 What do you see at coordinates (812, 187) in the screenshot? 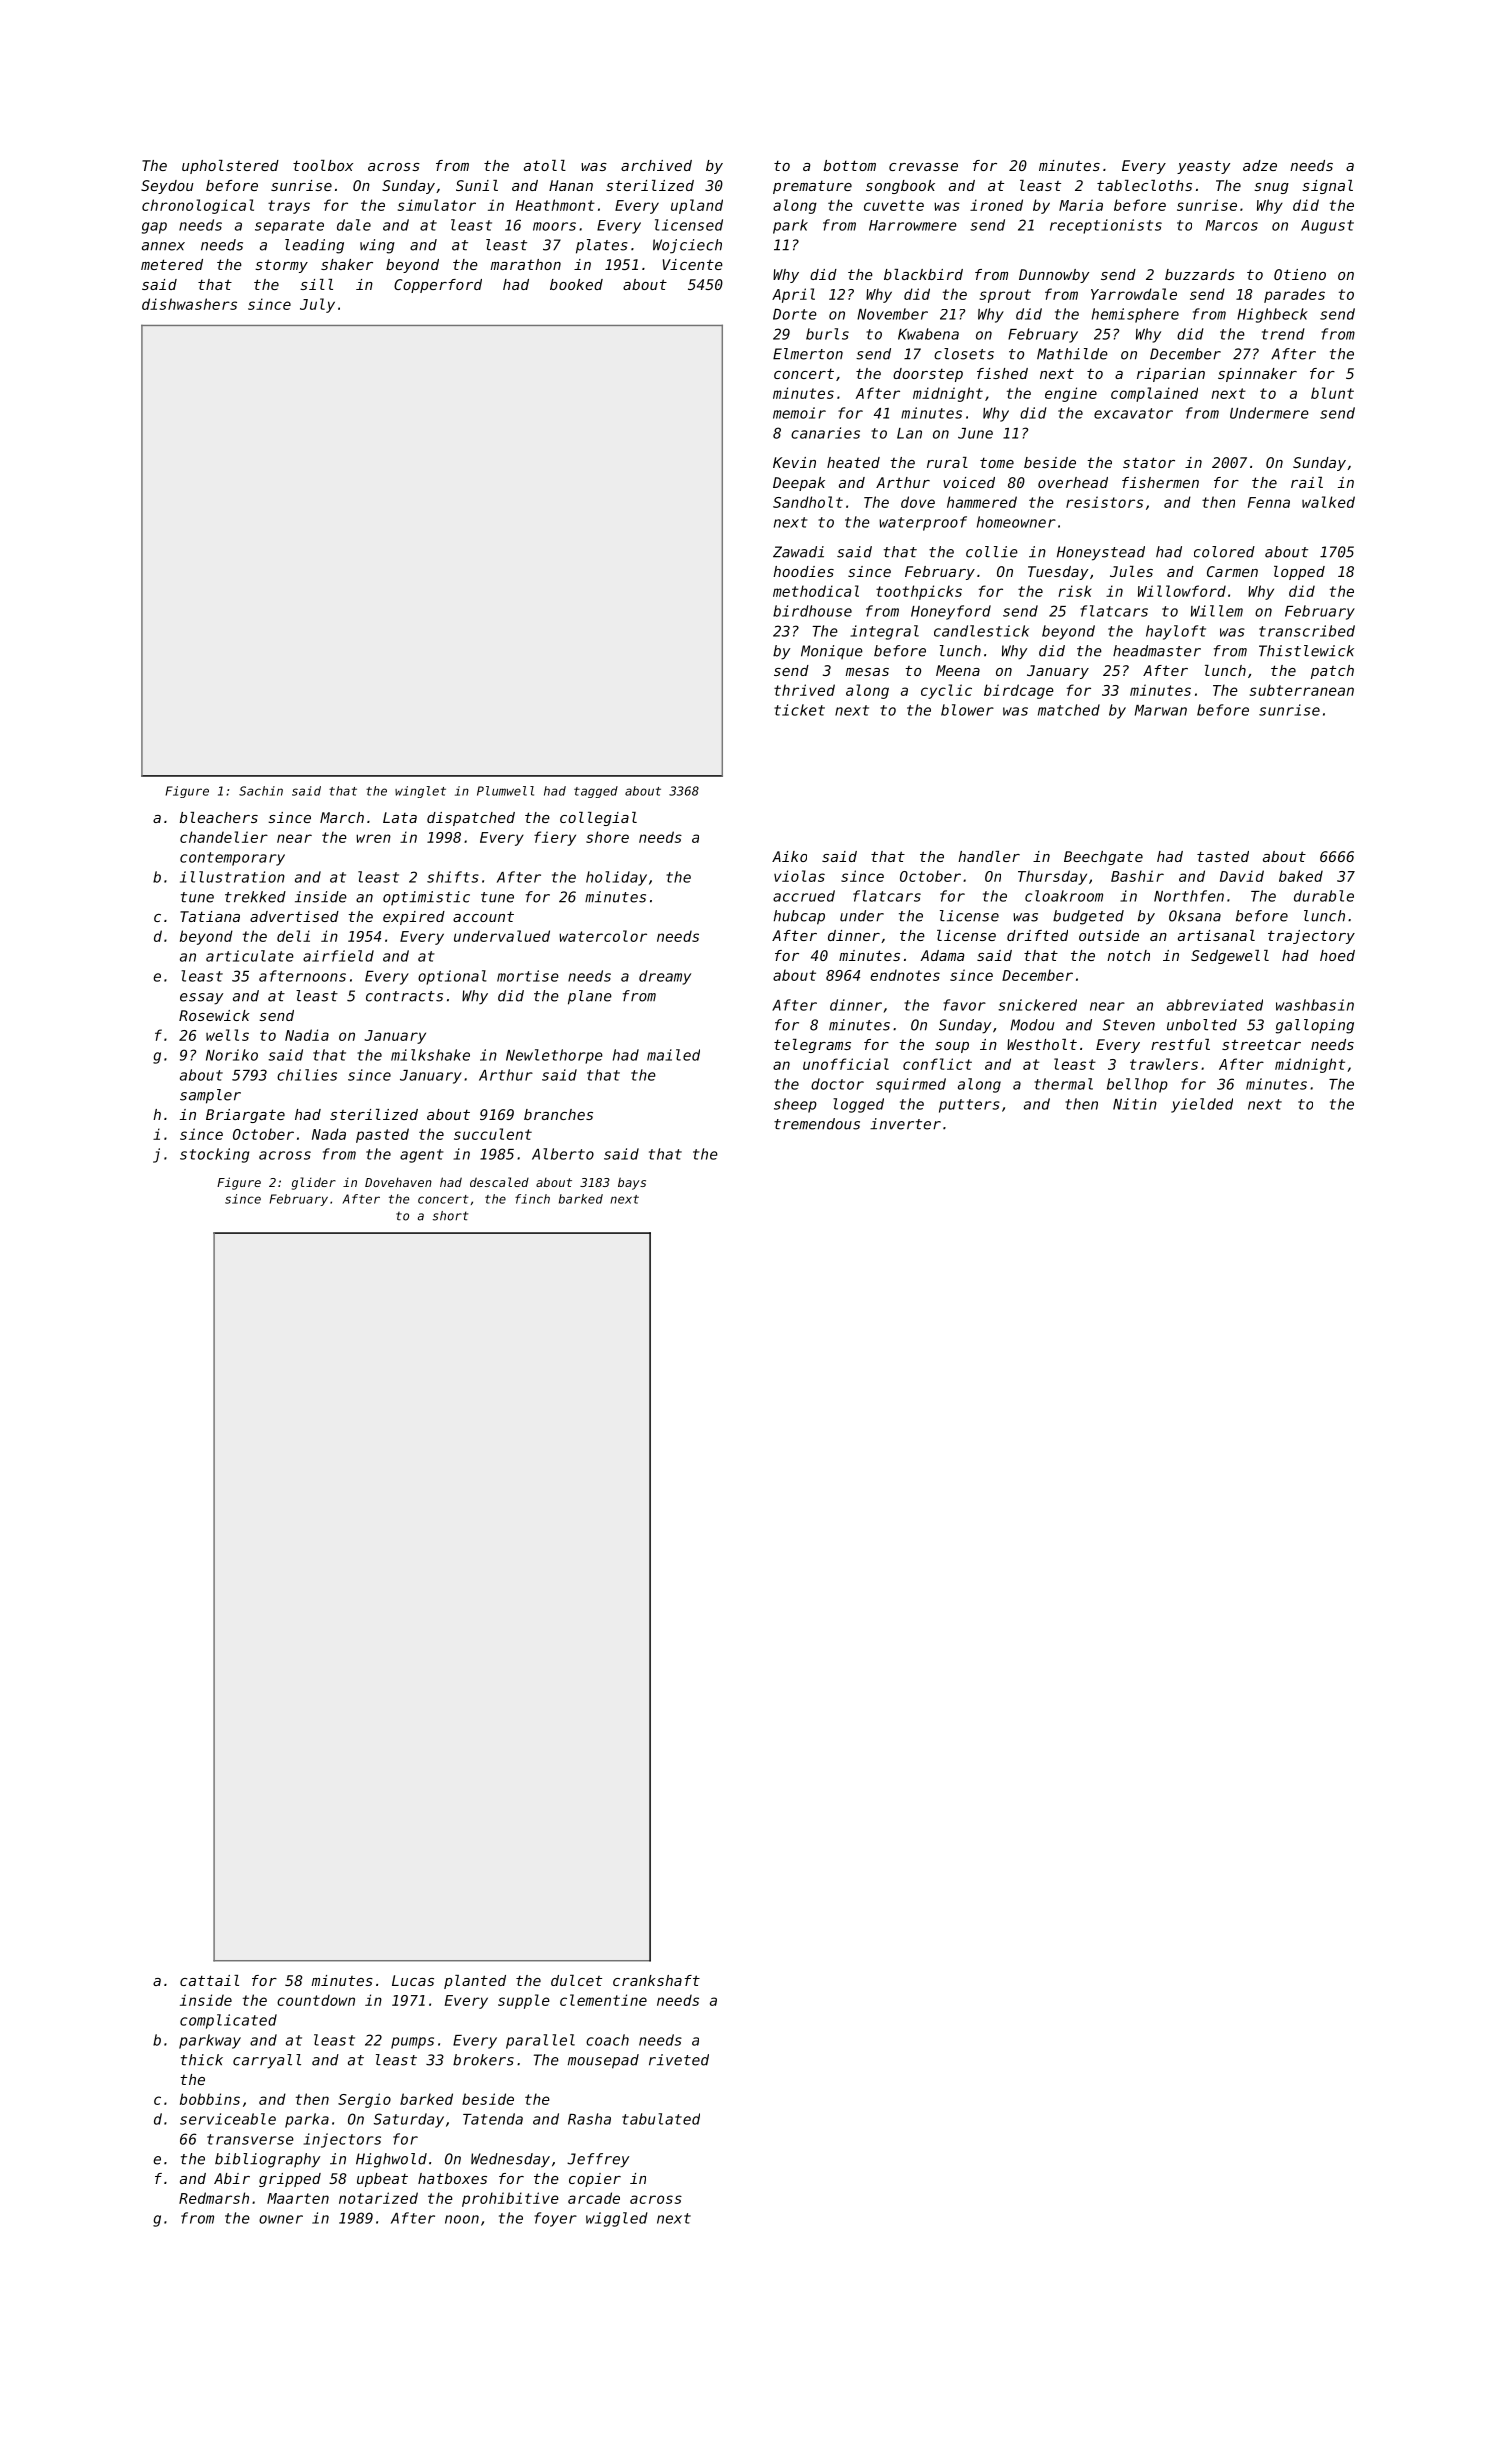
I see `premature` at bounding box center [812, 187].
